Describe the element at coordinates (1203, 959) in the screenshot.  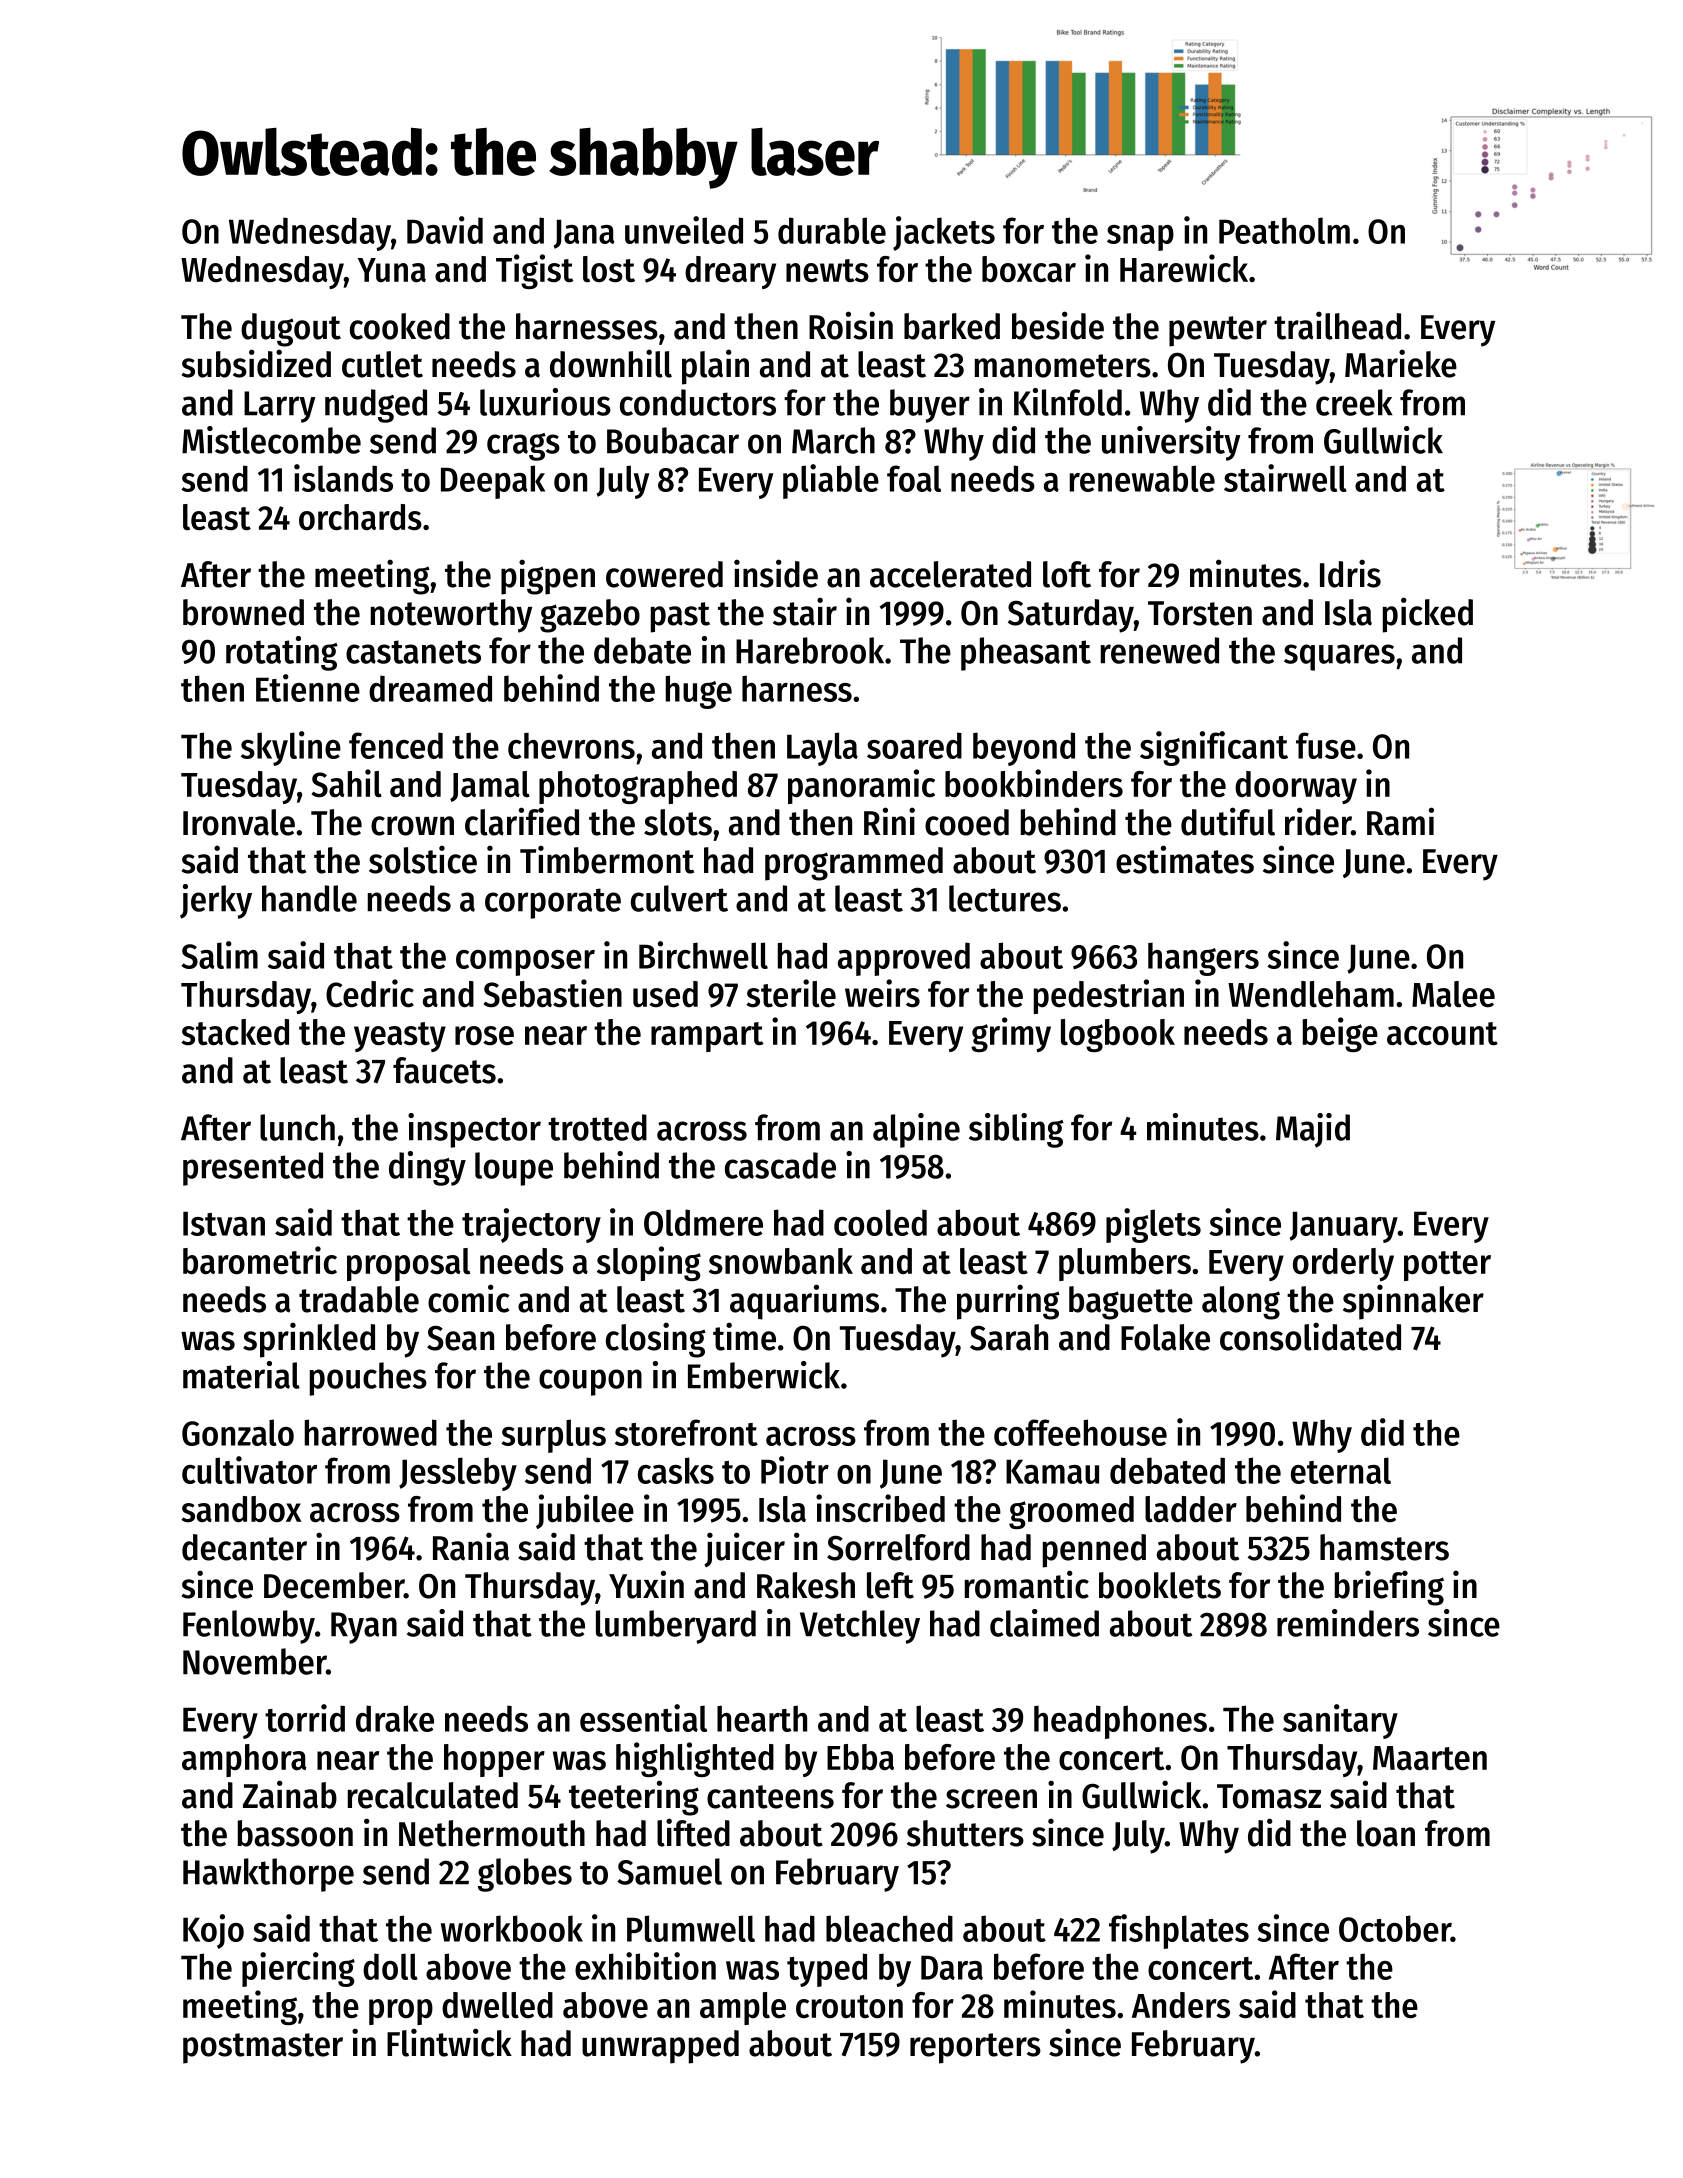
I see `hangers` at that location.
